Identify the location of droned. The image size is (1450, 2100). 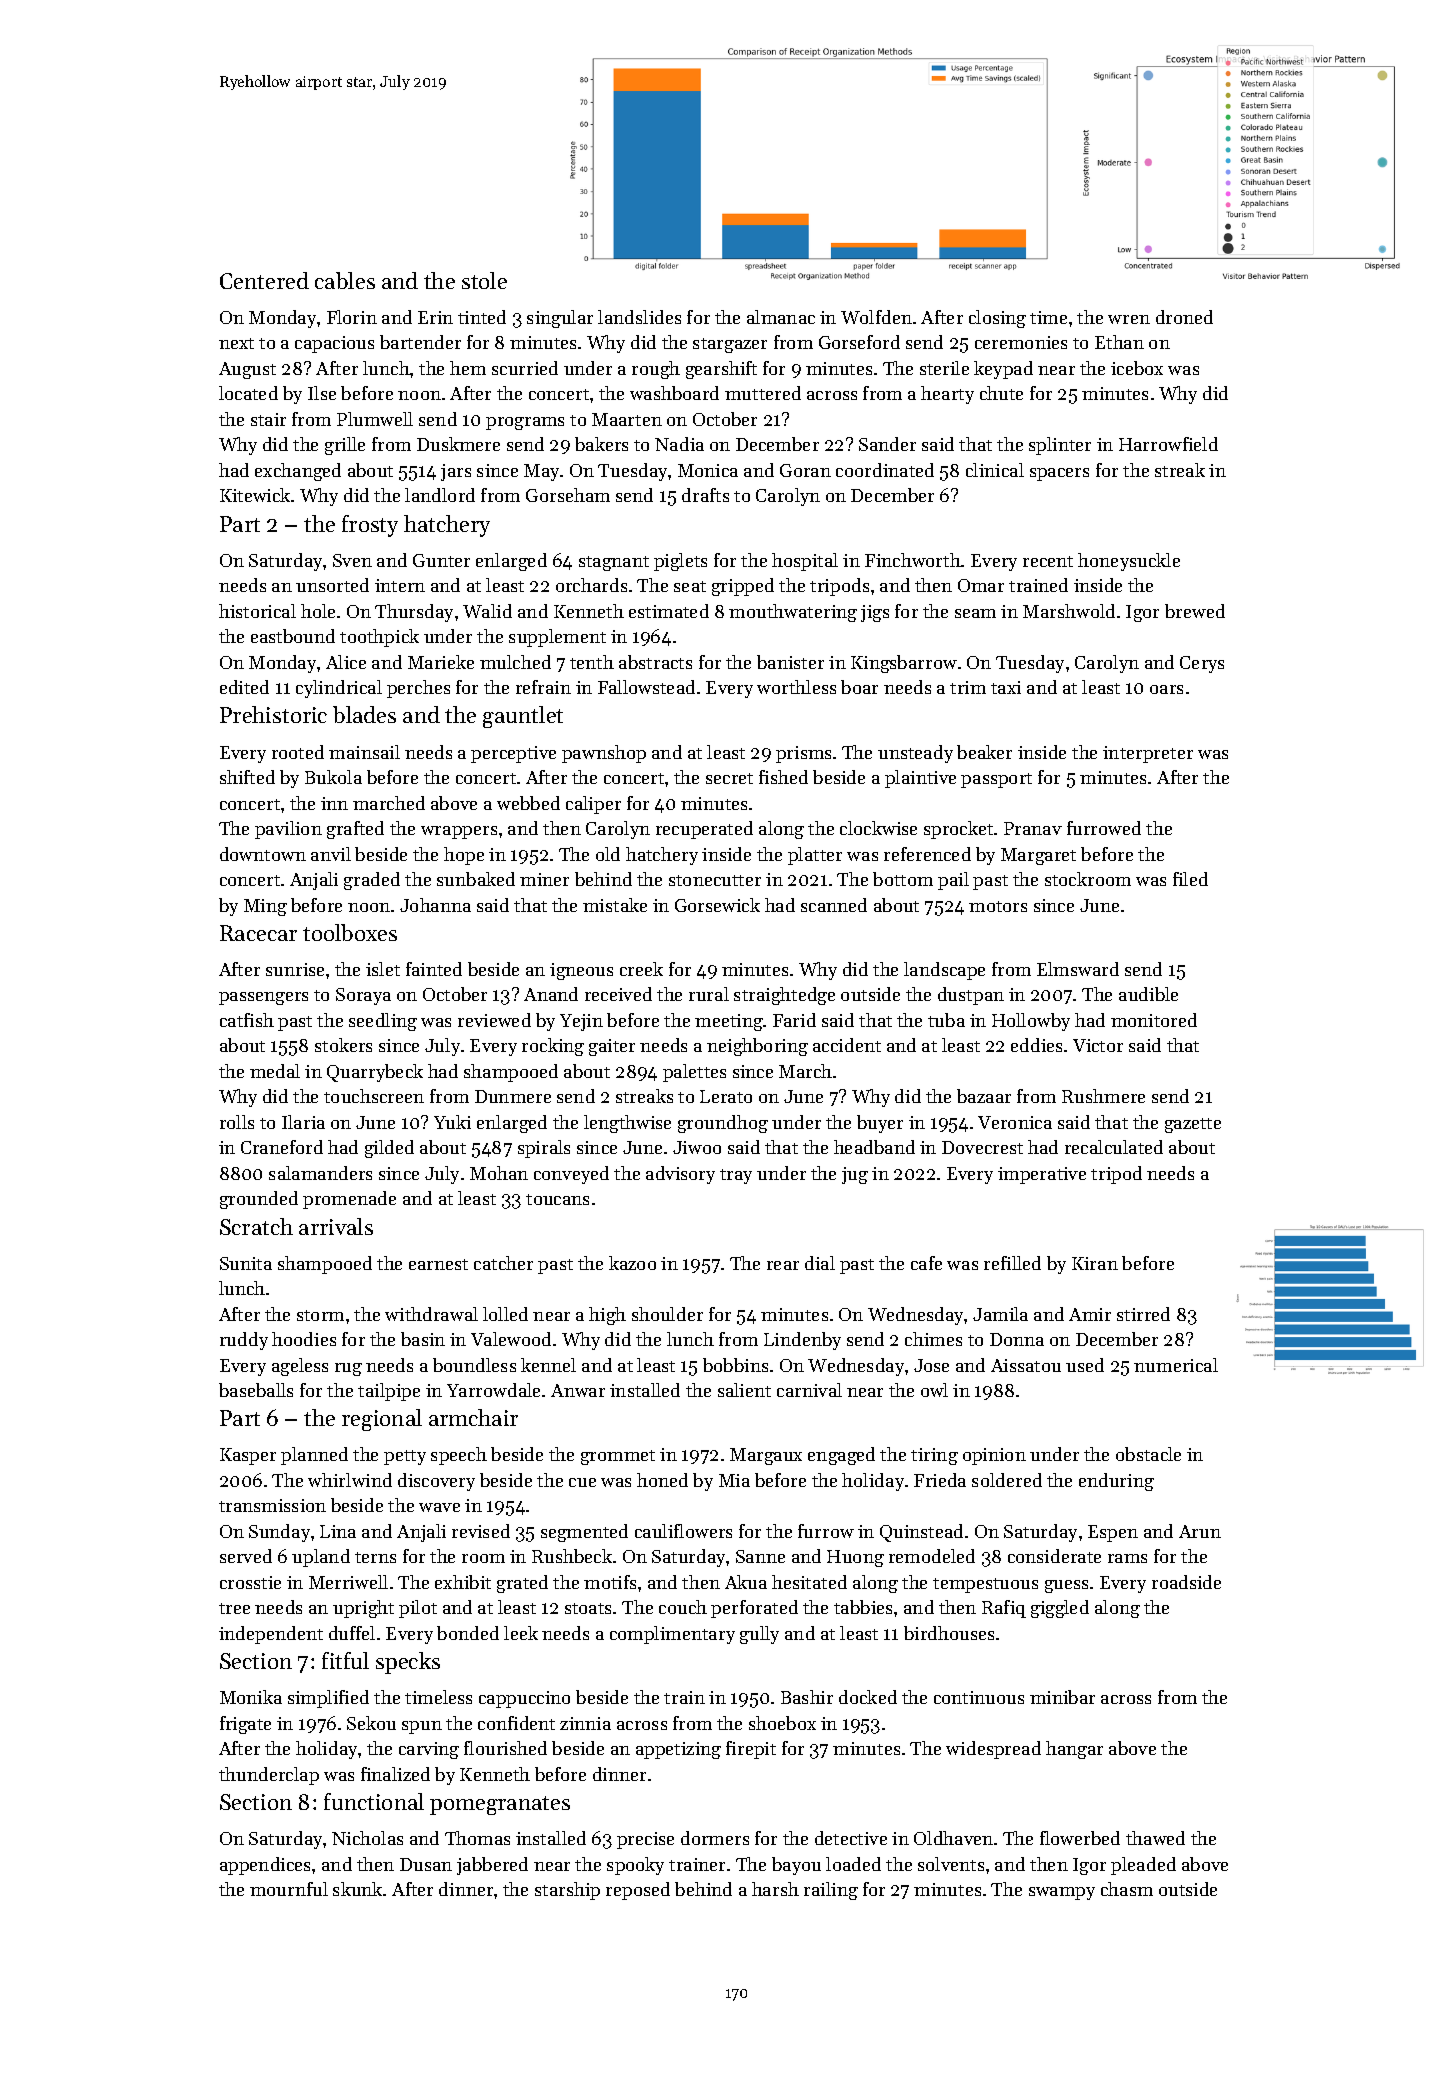
(1184, 317).
